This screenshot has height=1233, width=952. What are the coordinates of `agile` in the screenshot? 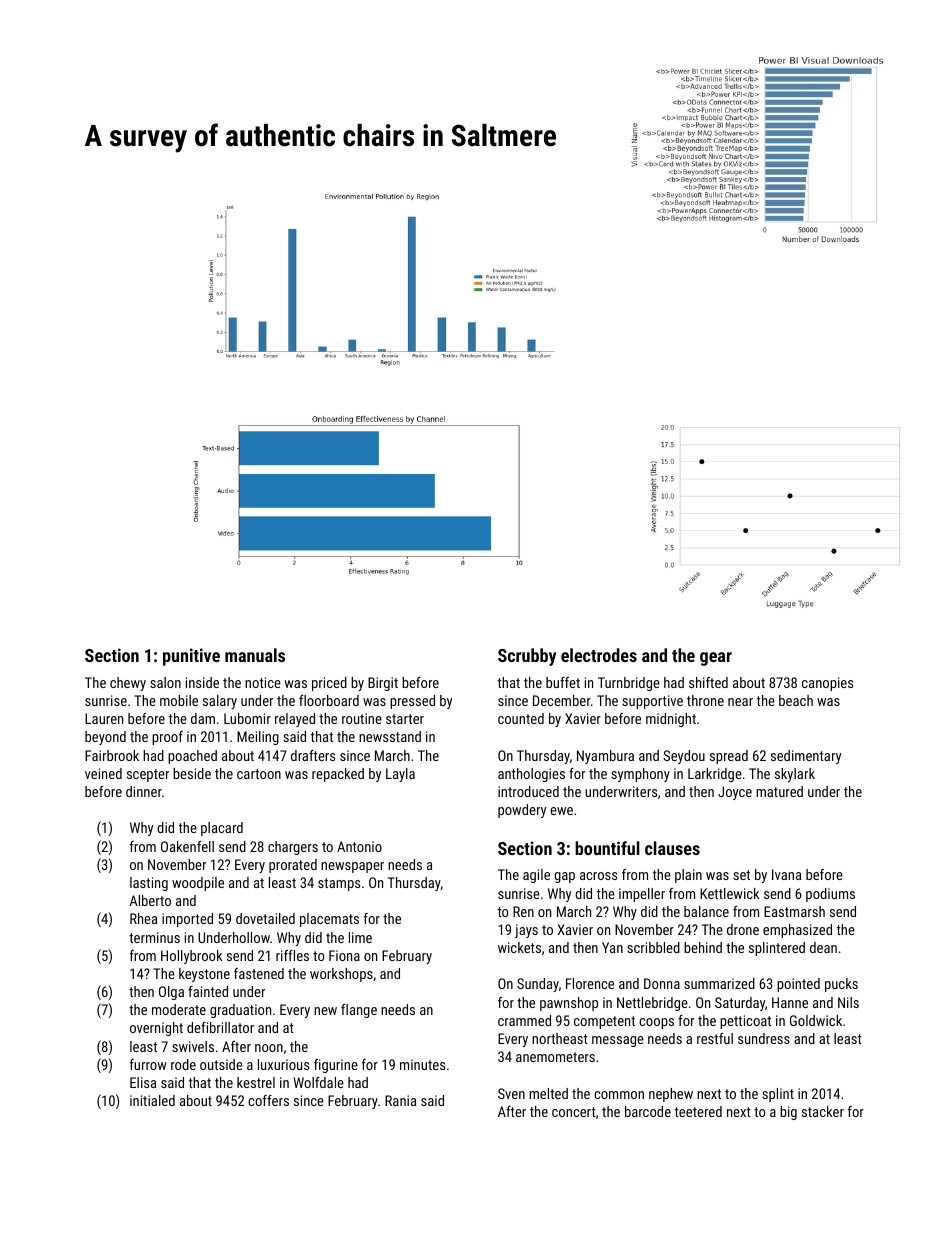 It's located at (536, 876).
